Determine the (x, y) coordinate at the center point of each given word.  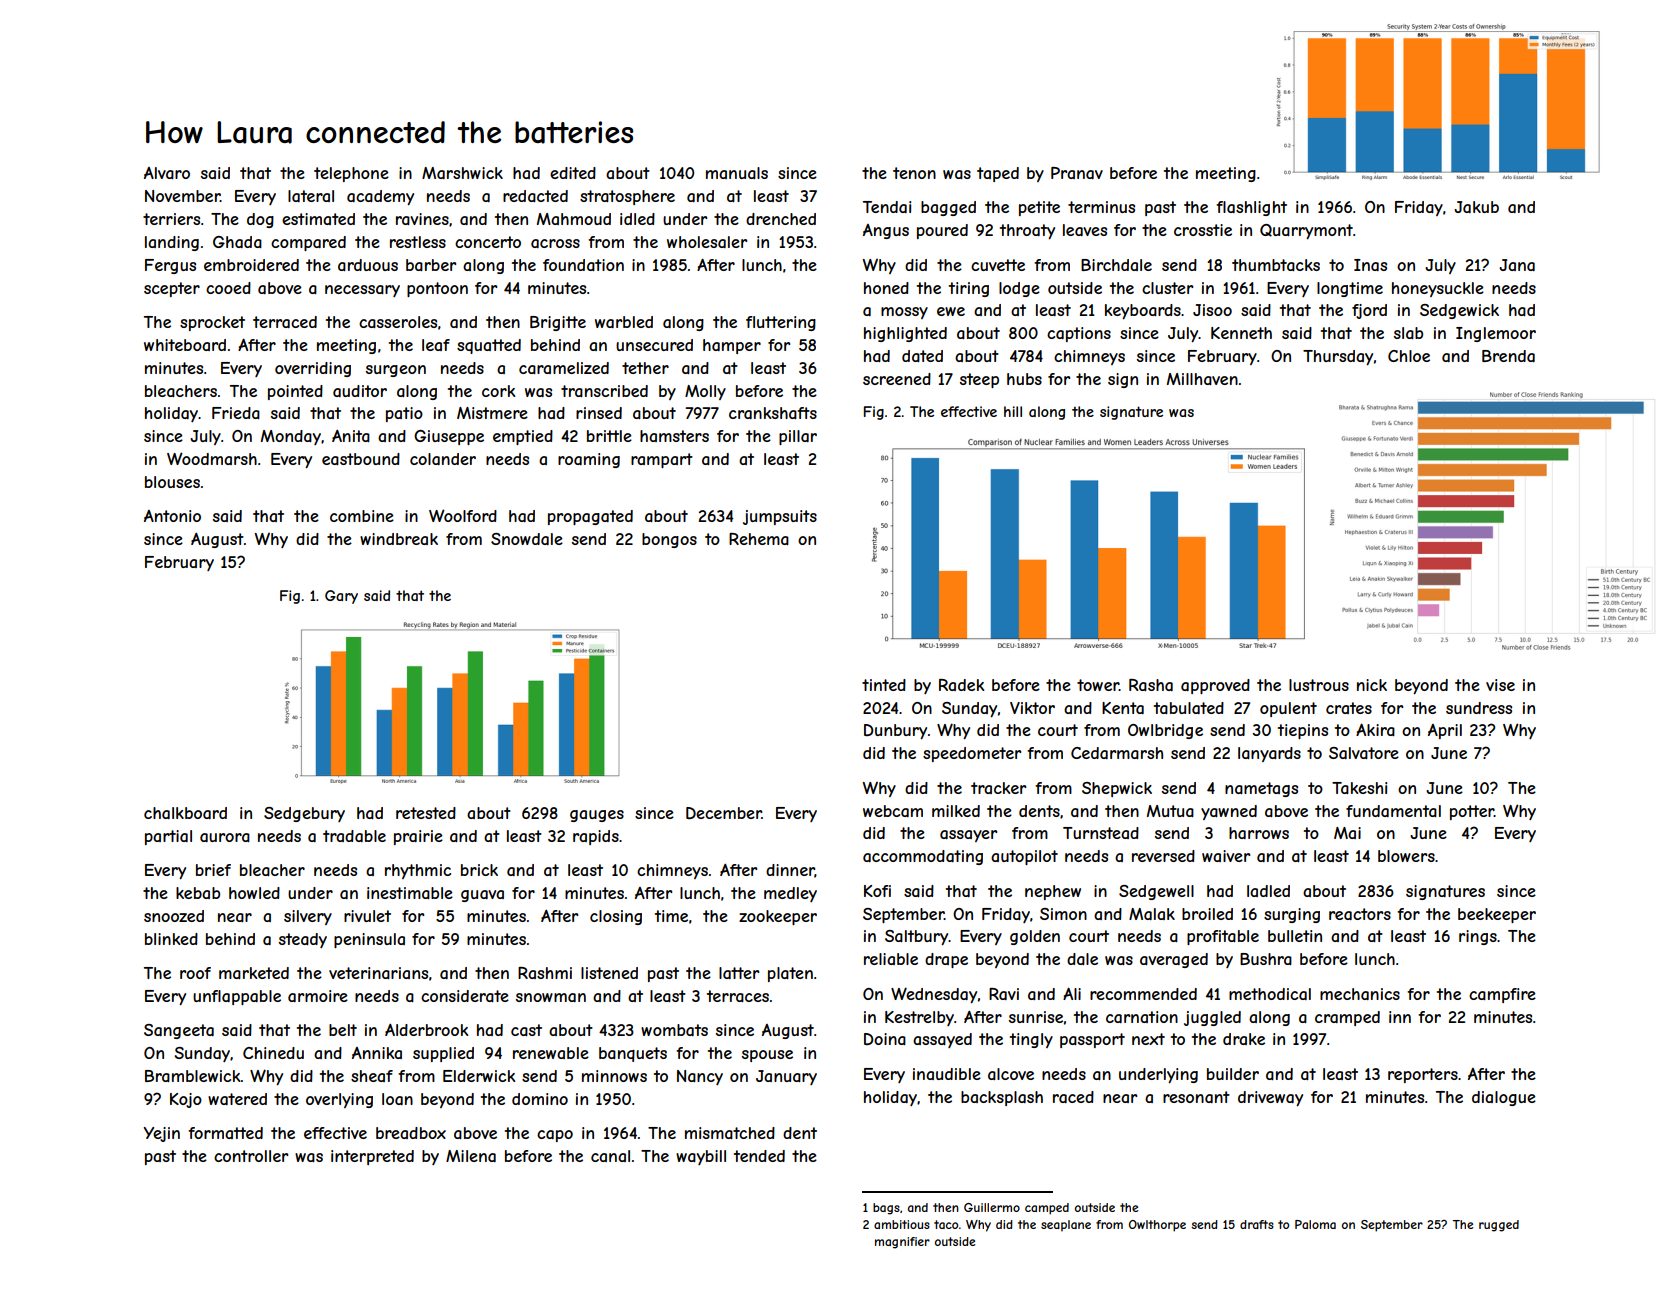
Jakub (1476, 207)
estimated (318, 219)
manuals (737, 173)
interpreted (372, 1157)
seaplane (1066, 1226)
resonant (1196, 1097)
